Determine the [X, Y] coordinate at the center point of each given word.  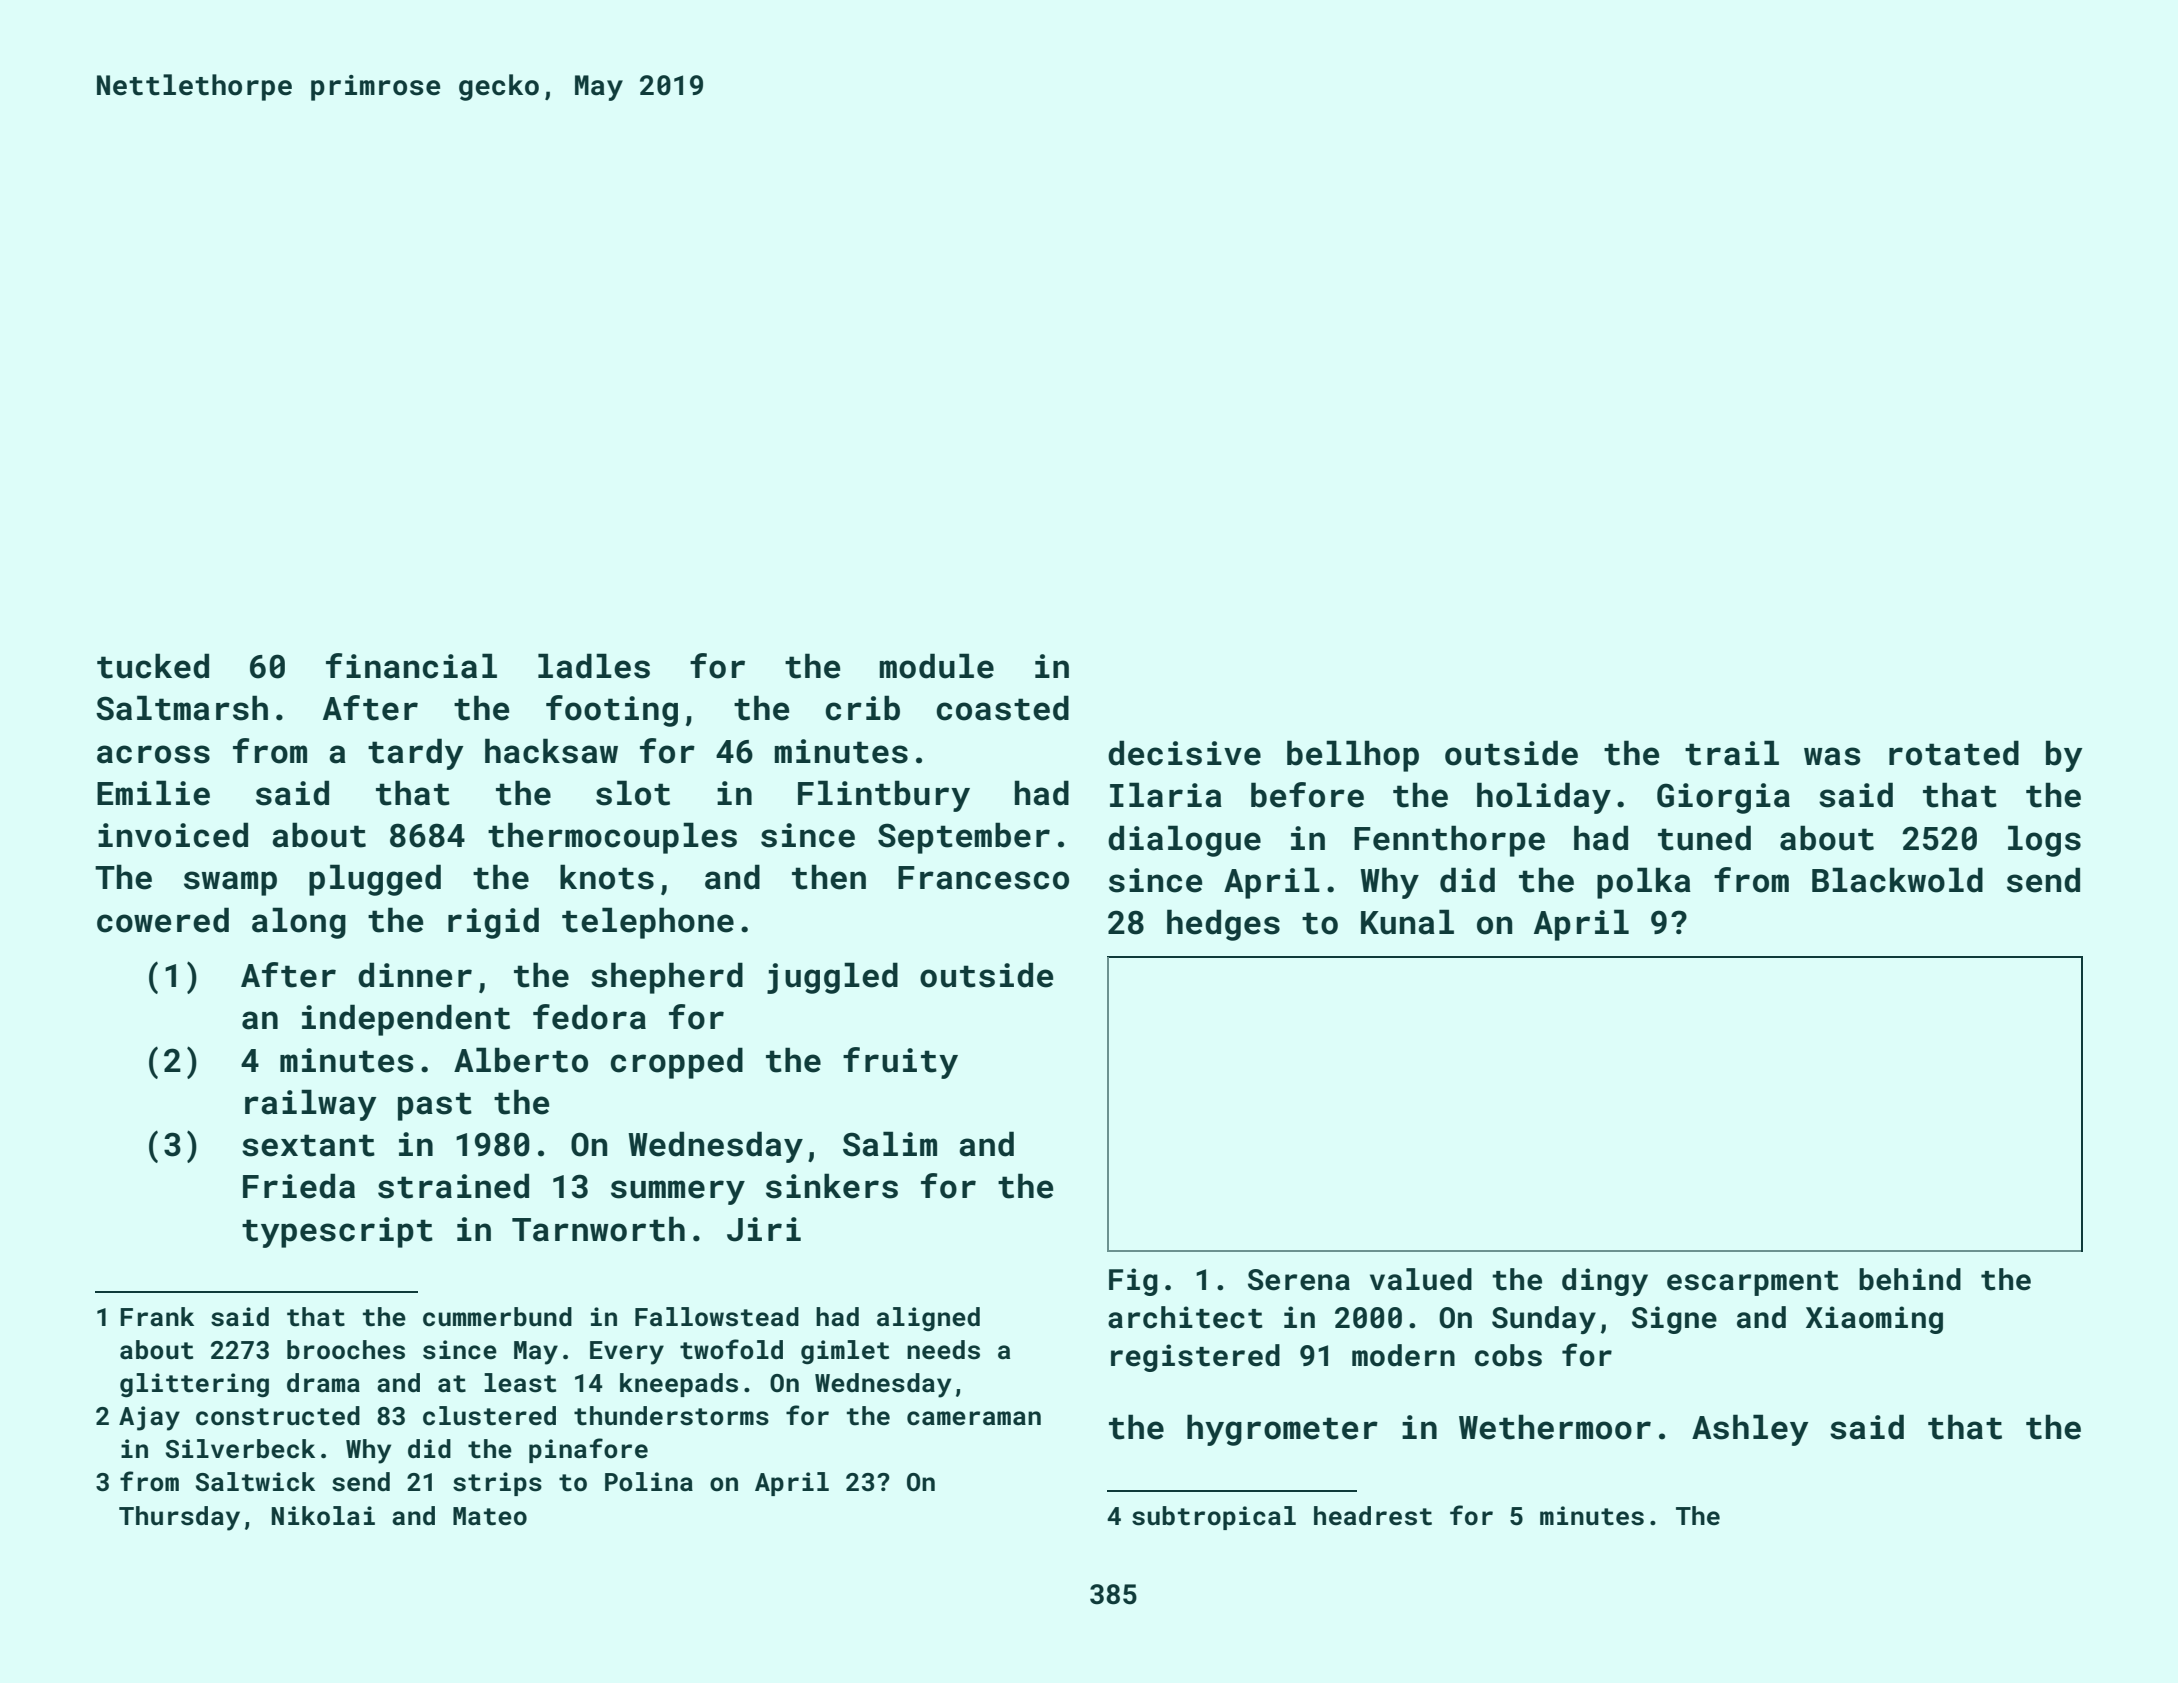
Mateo [490, 1516]
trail [1732, 753]
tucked [153, 666]
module [937, 666]
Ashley [1750, 1430]
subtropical [1214, 1518]
